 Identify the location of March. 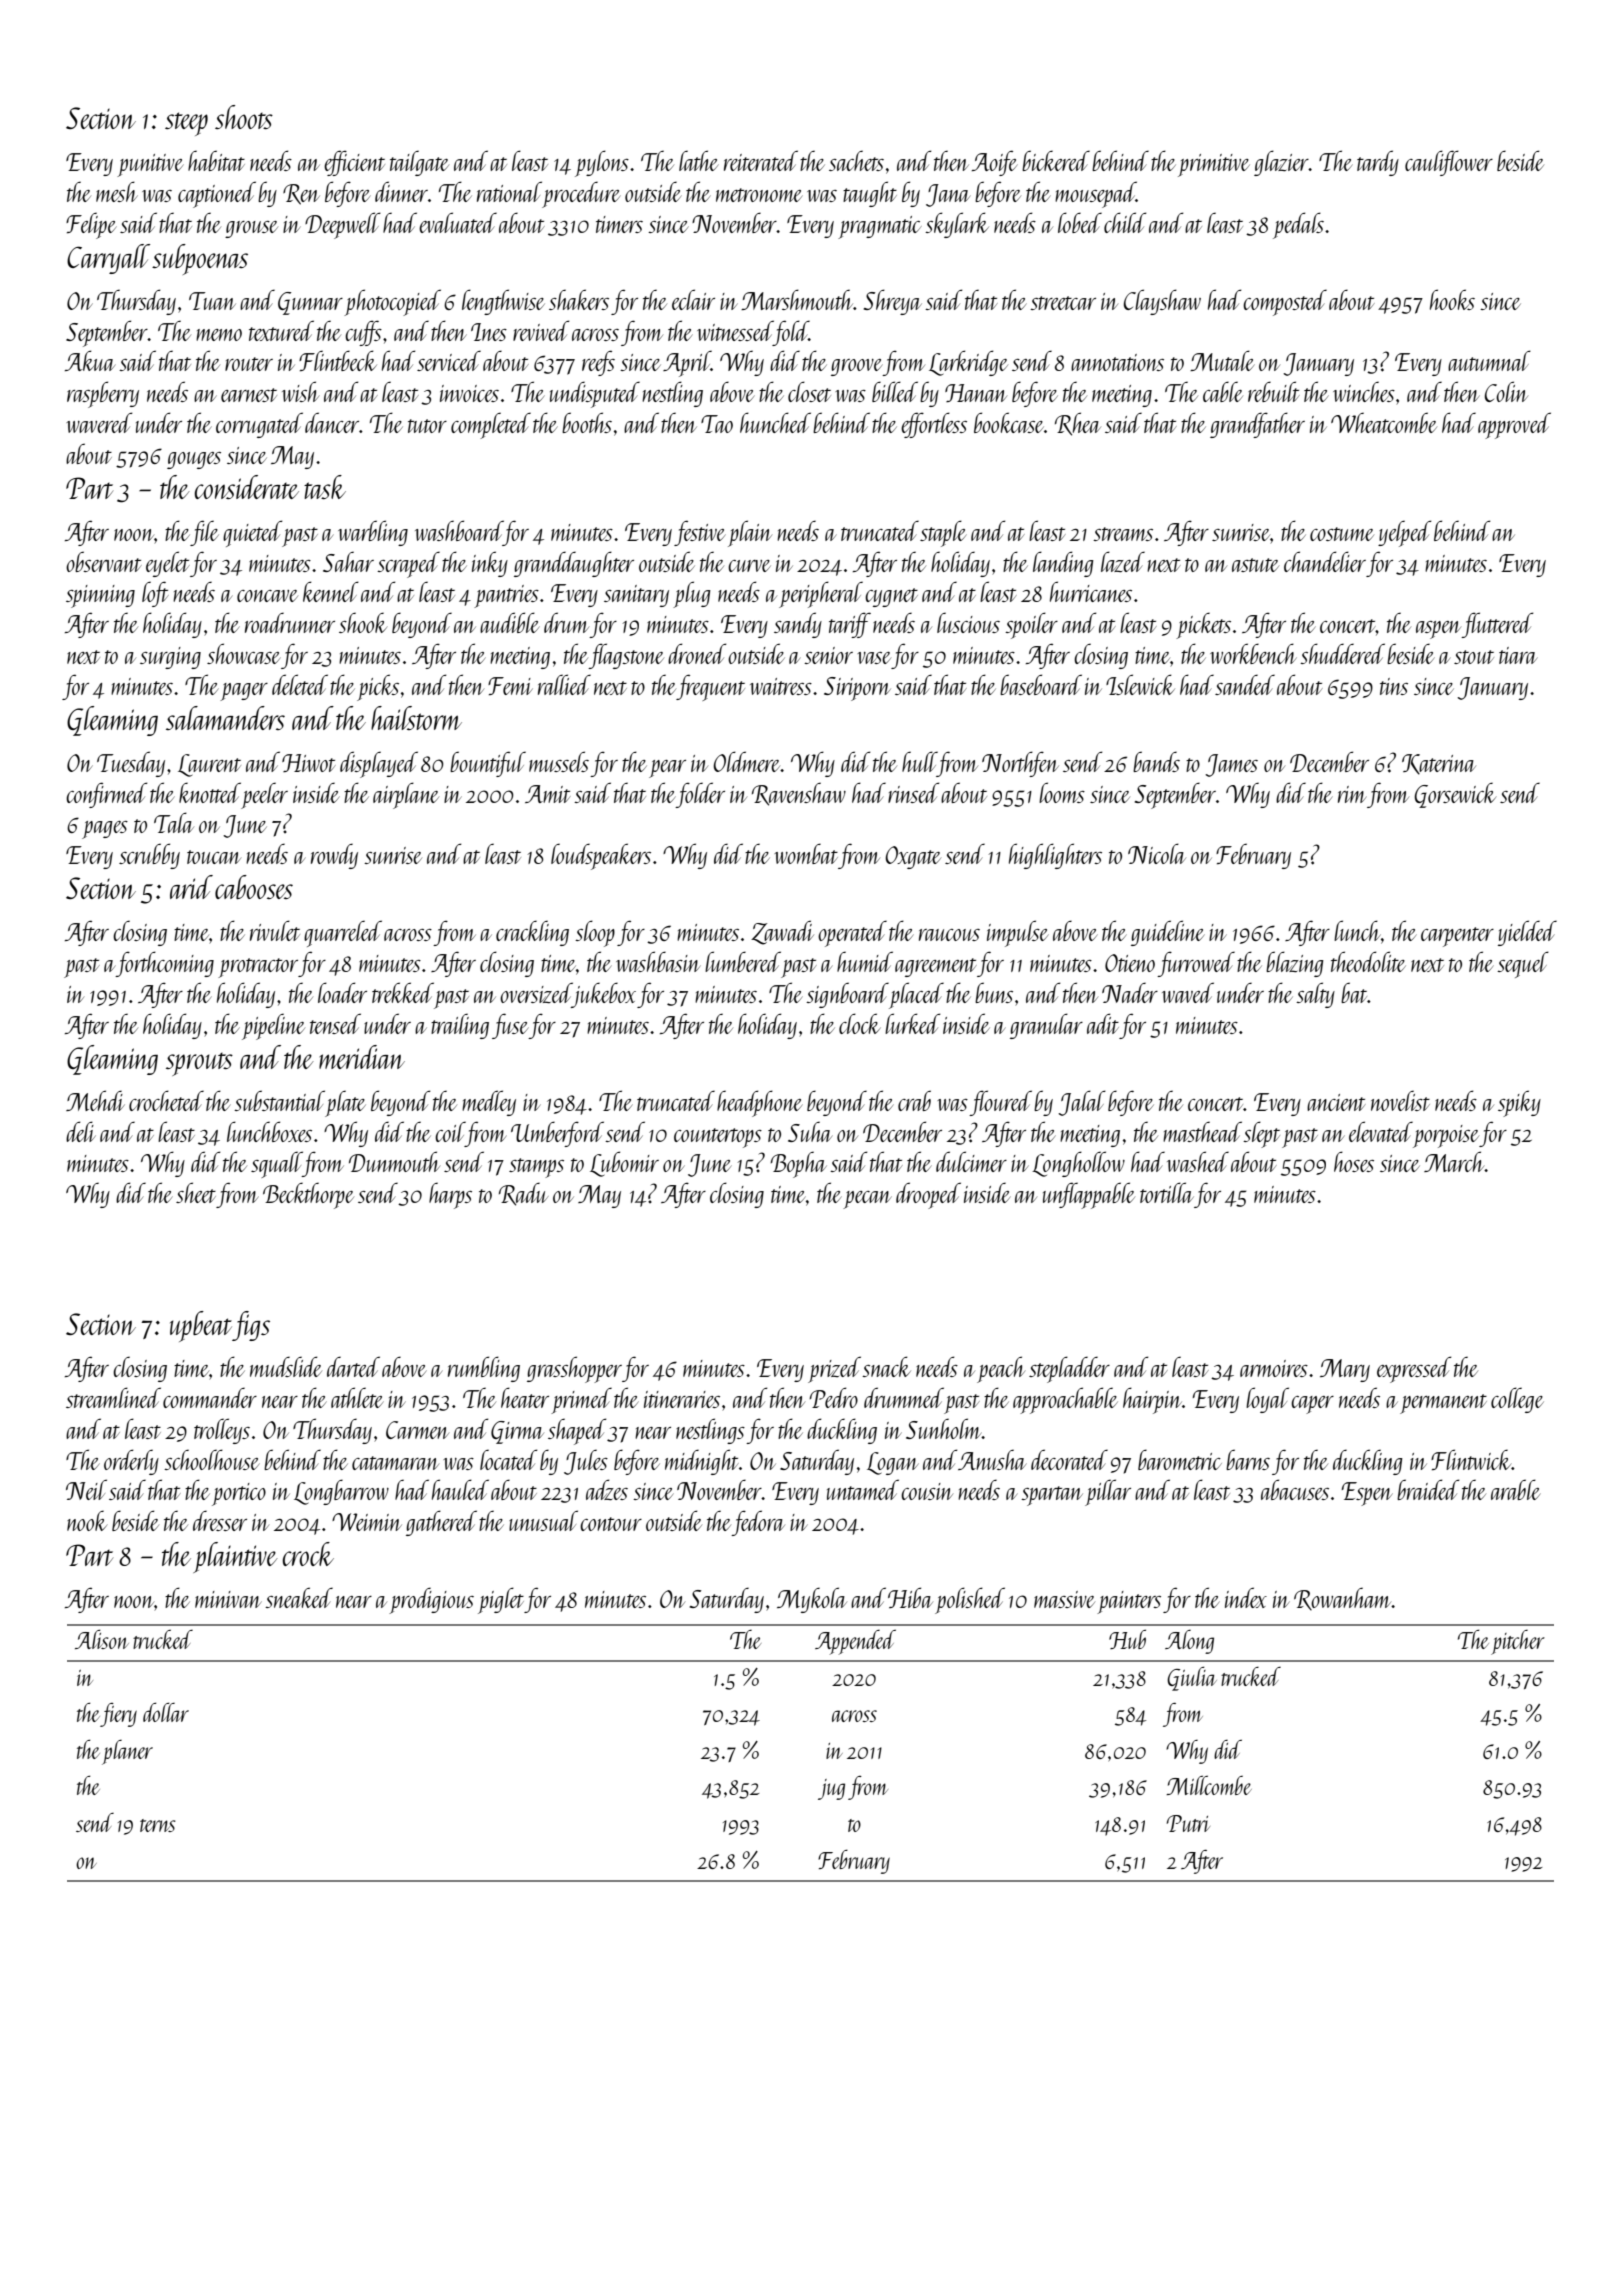
(1454, 1161).
